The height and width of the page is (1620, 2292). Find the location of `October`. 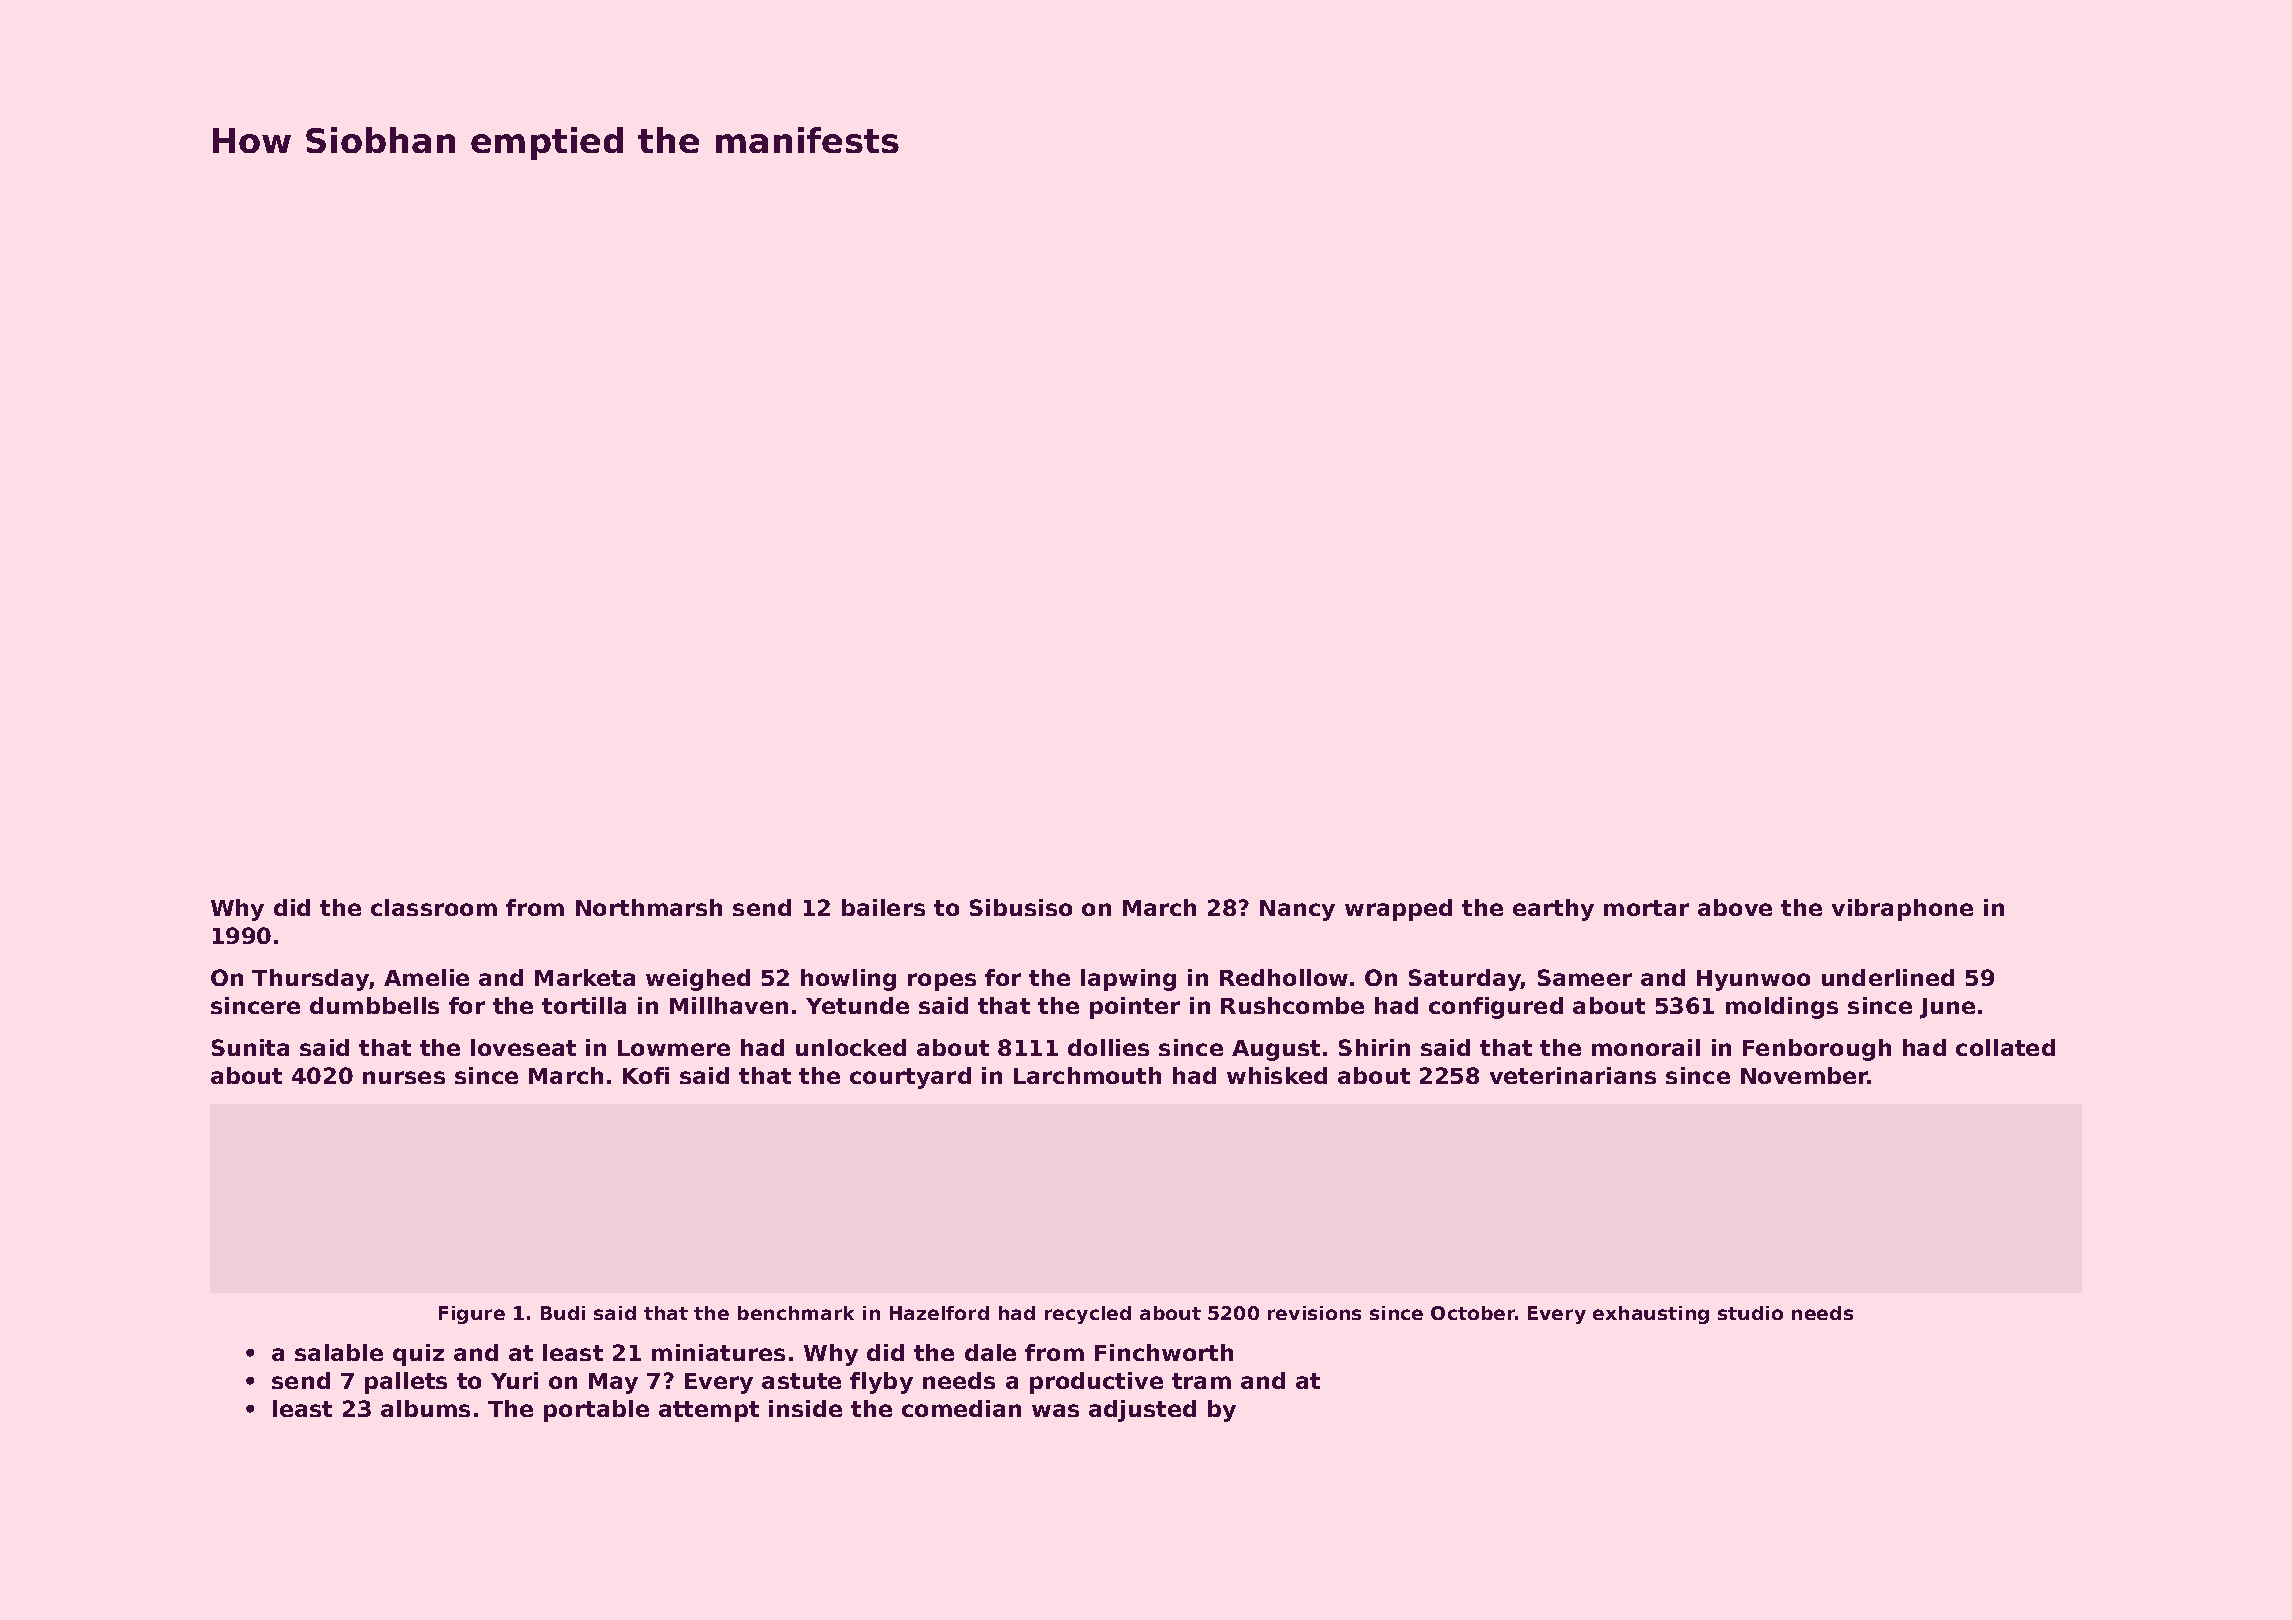

October is located at coordinates (1473, 1313).
